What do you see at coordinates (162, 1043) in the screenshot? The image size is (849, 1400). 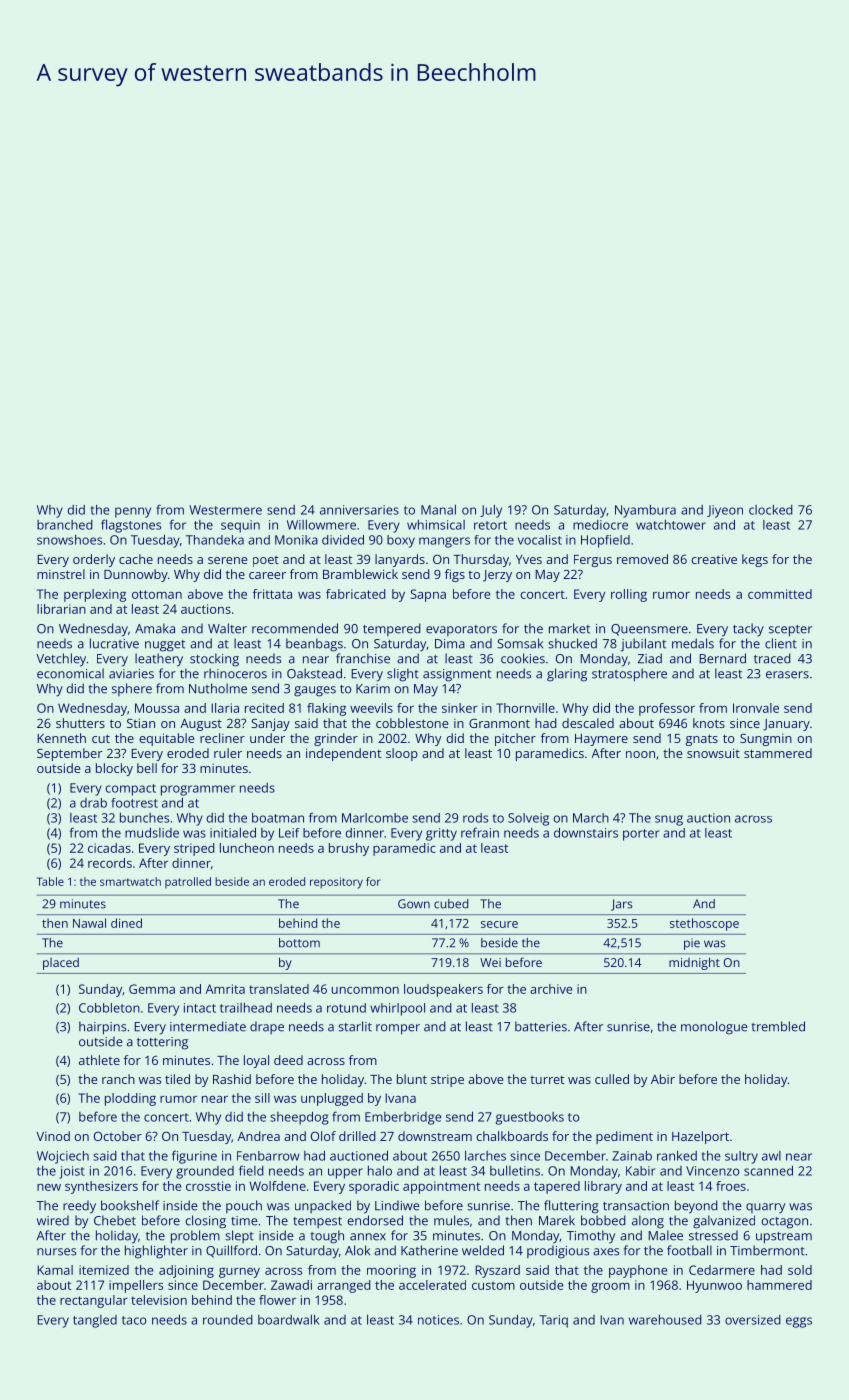 I see `tottering` at bounding box center [162, 1043].
